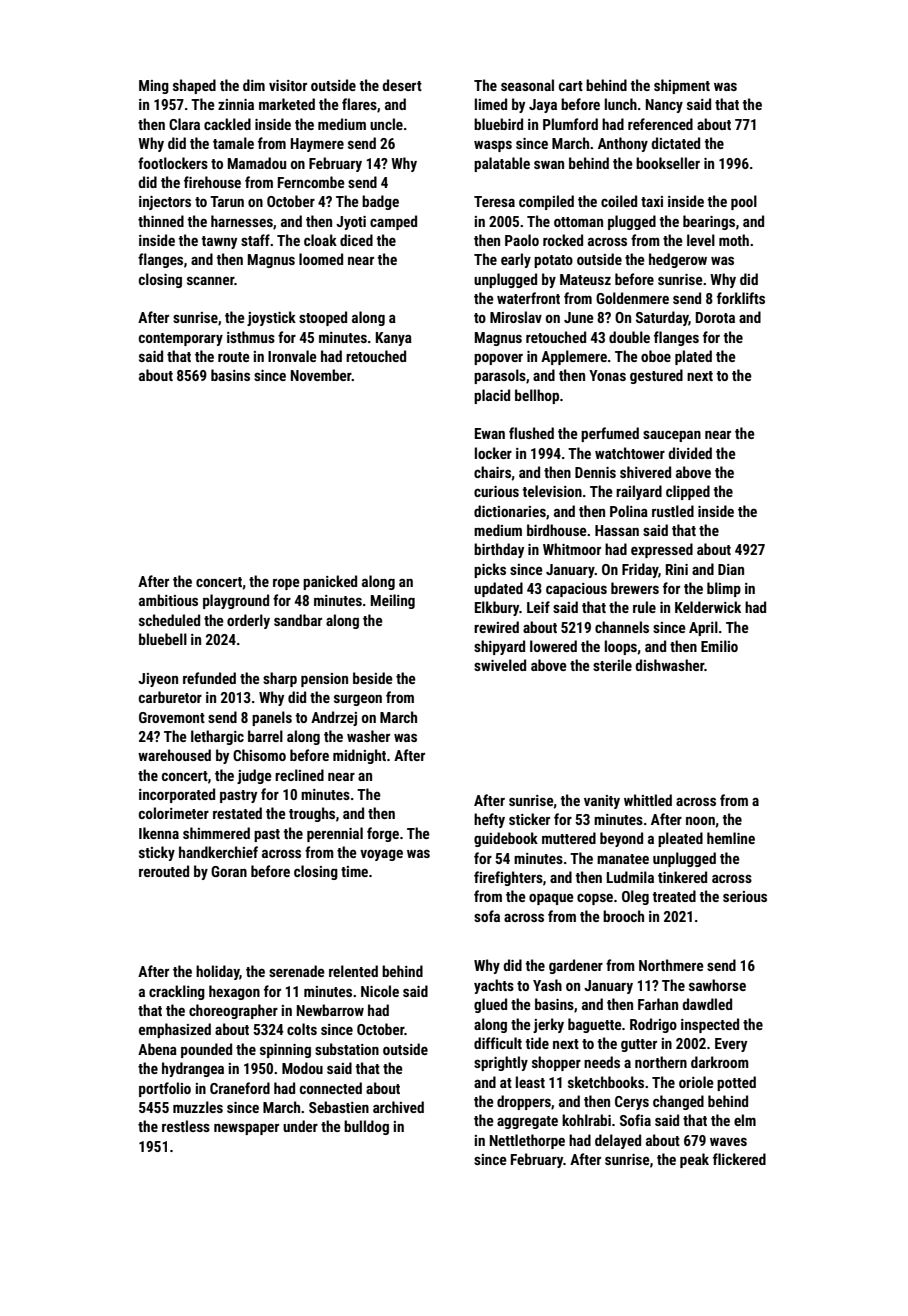 The width and height of the screenshot is (908, 1316). What do you see at coordinates (496, 491) in the screenshot?
I see `curious` at bounding box center [496, 491].
